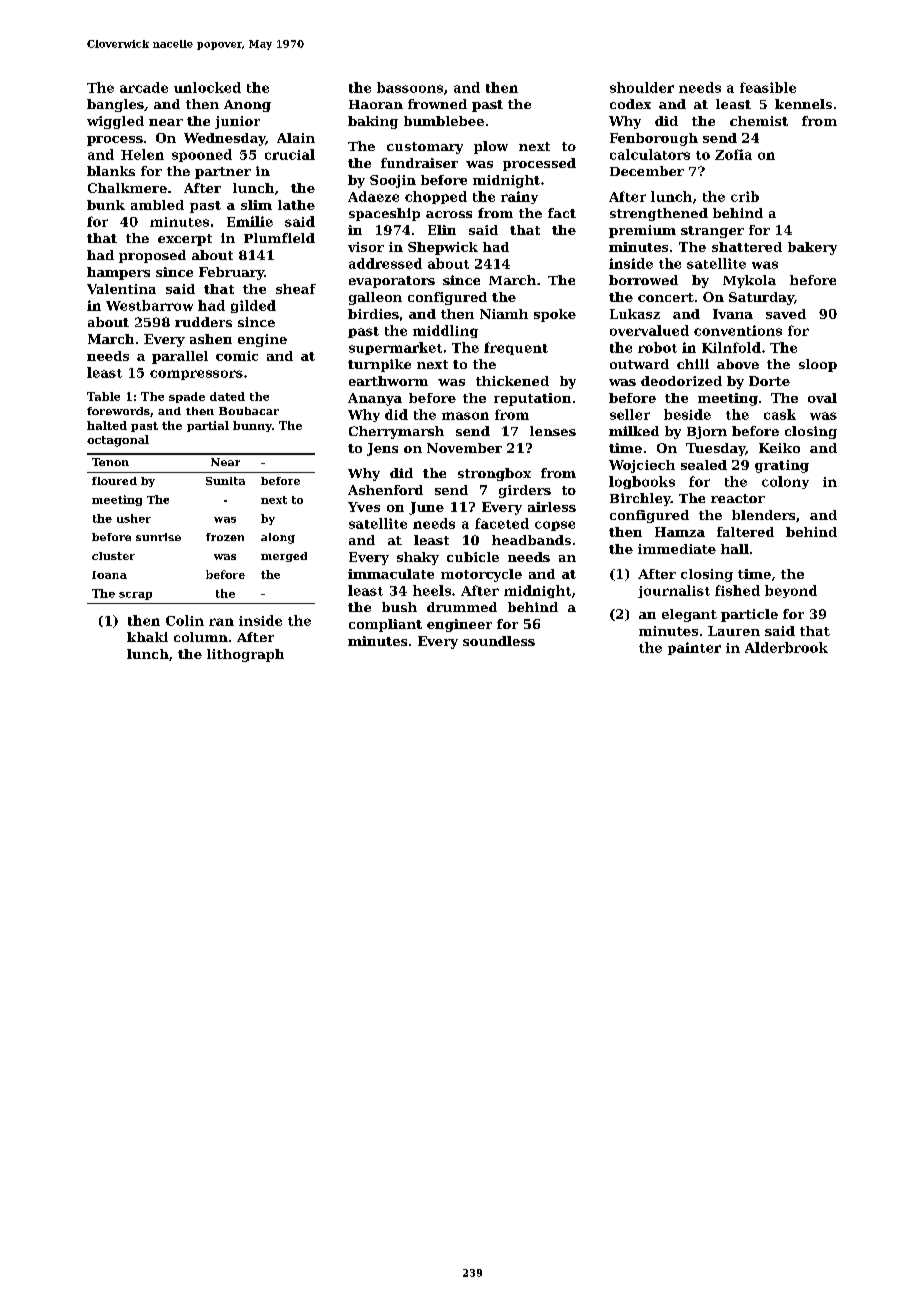  Describe the element at coordinates (208, 426) in the screenshot. I see `partial` at that location.
